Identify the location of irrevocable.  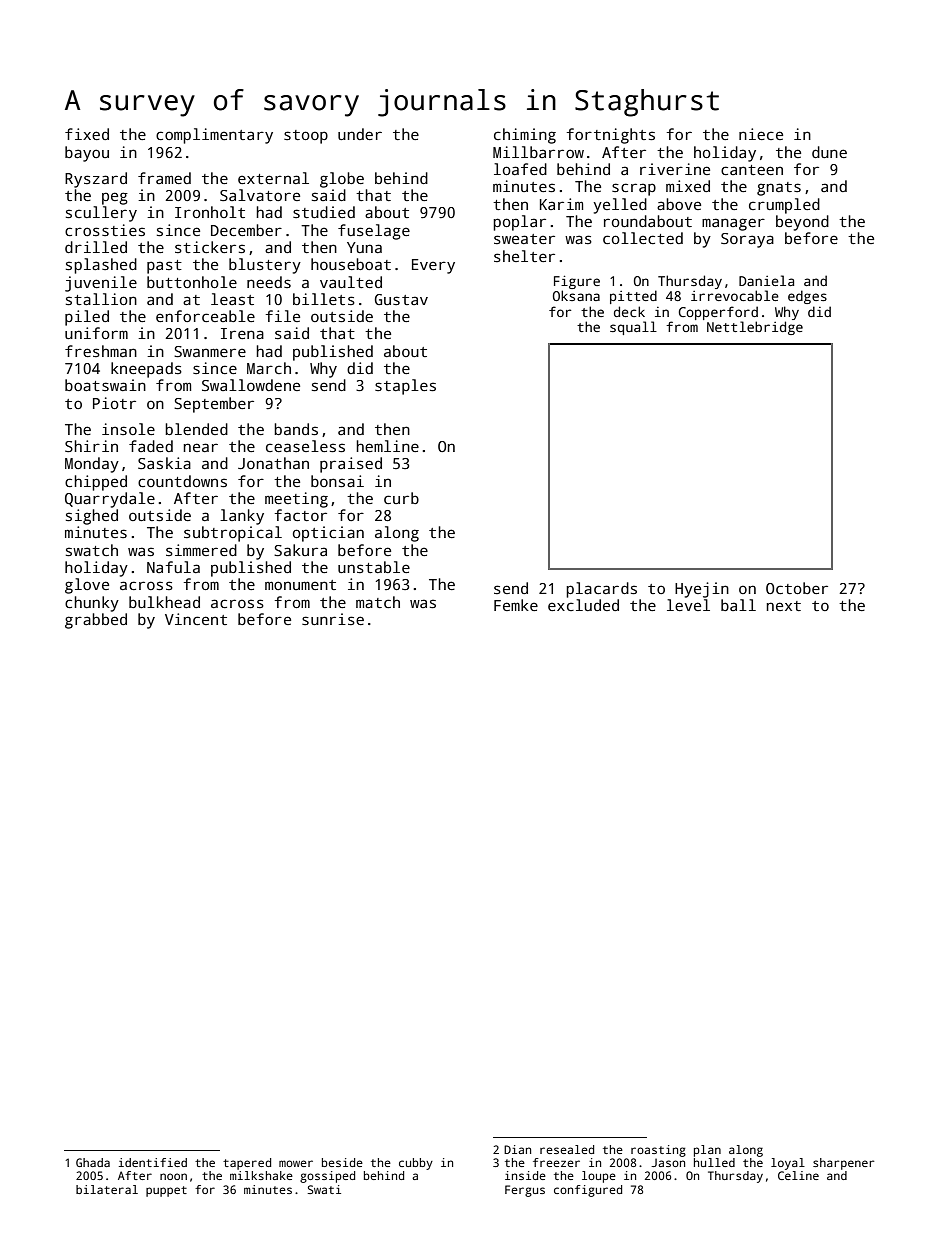
(735, 295).
